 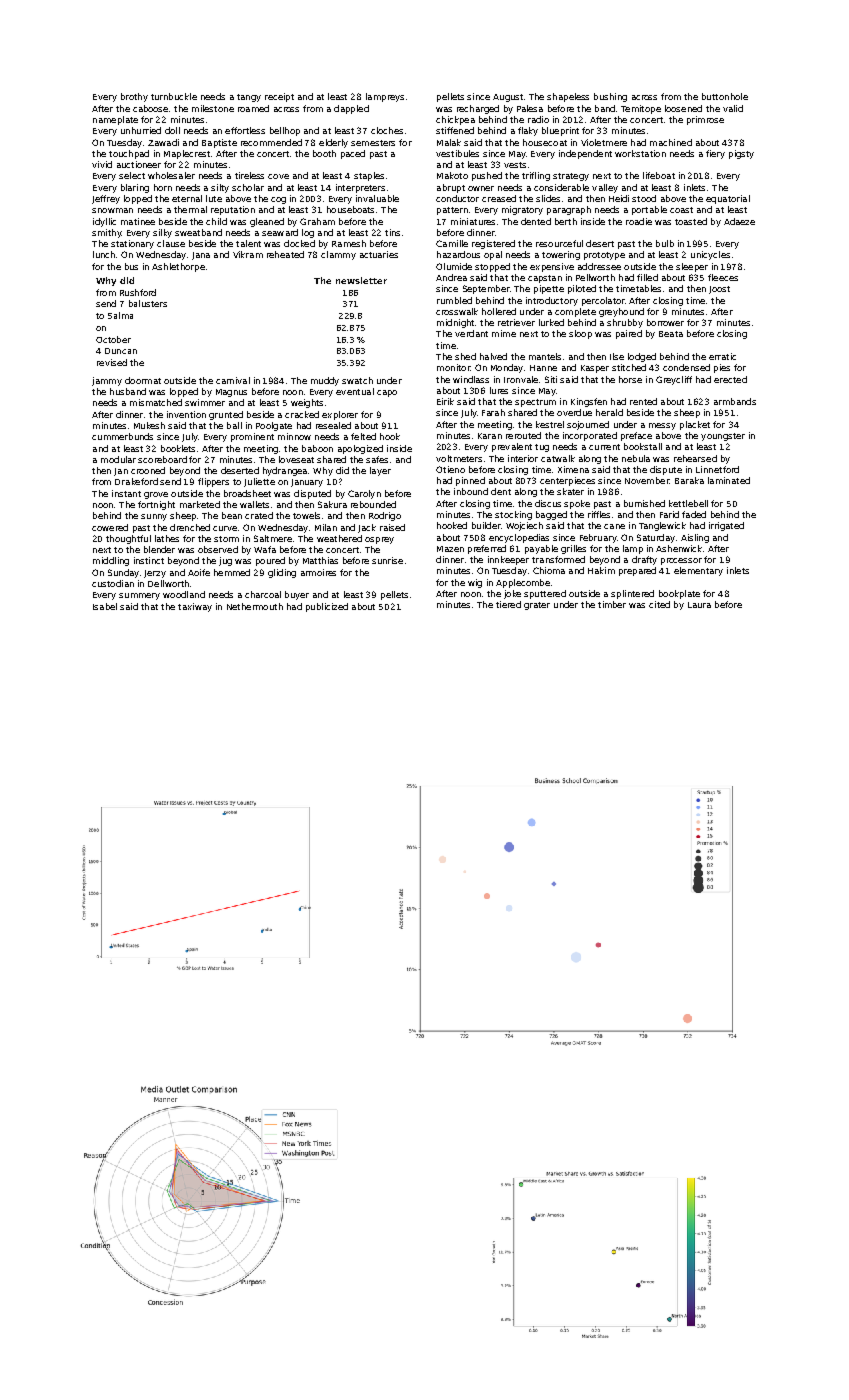 What do you see at coordinates (570, 491) in the page?
I see `skater` at bounding box center [570, 491].
